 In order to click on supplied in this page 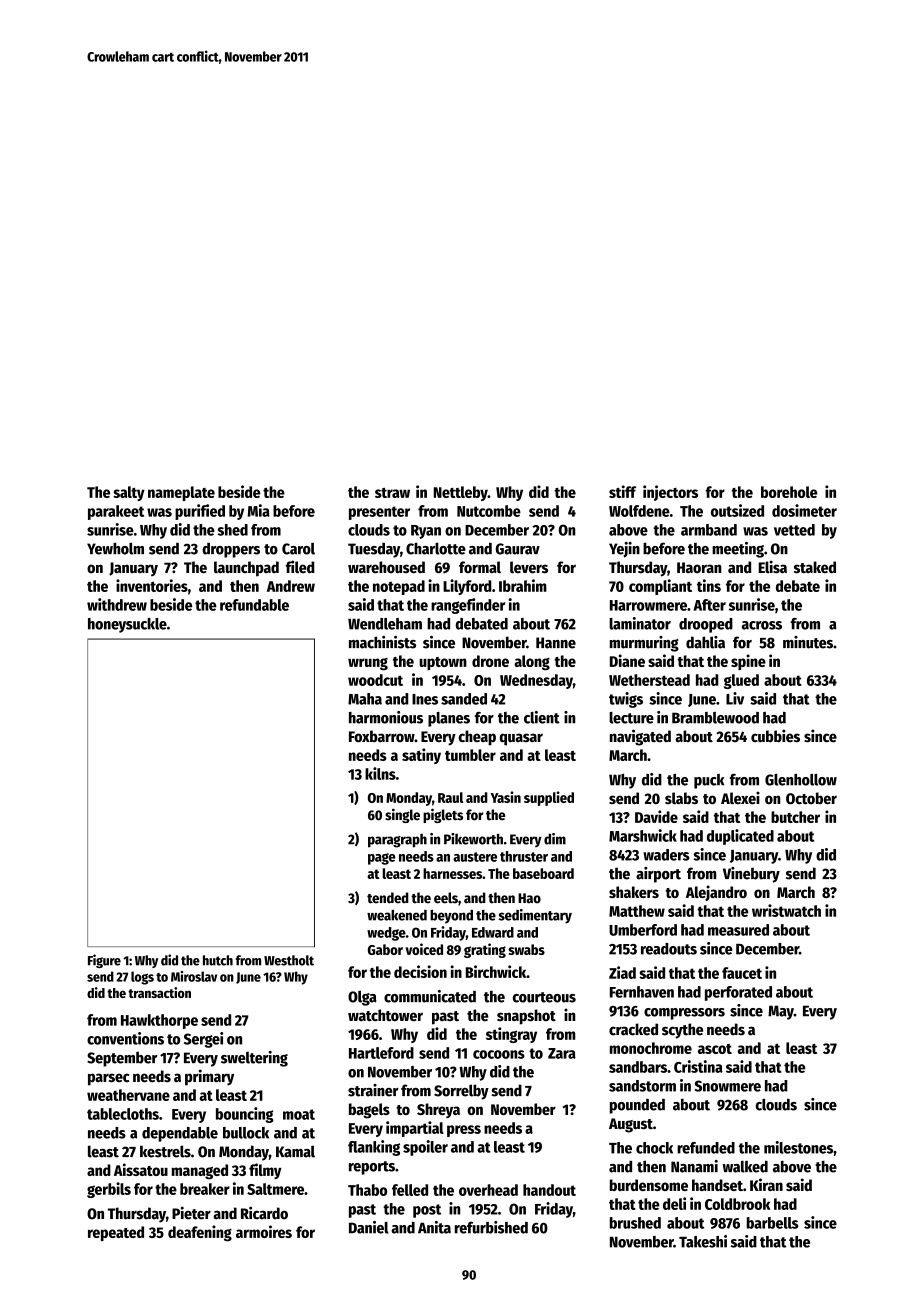, I will do `click(549, 798)`.
